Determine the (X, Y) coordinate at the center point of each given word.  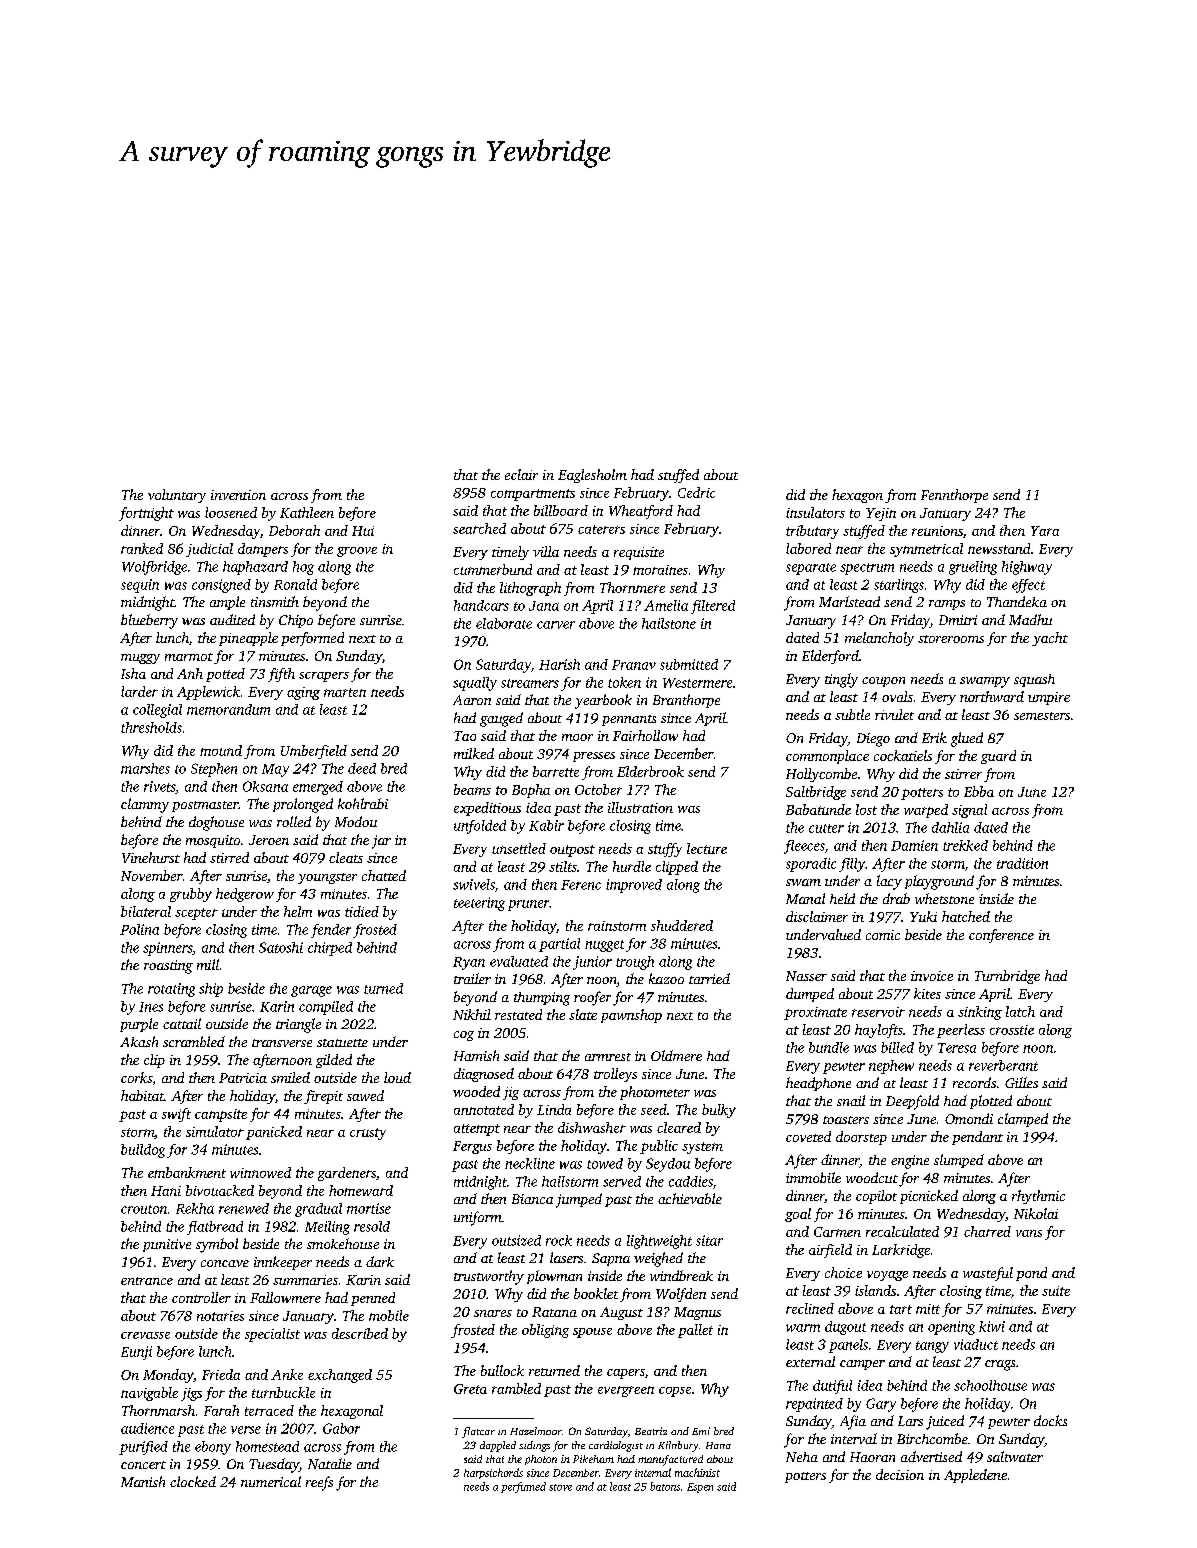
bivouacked (220, 1190)
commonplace (827, 757)
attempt (477, 1130)
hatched (966, 916)
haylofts (879, 1031)
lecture (707, 848)
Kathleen (307, 512)
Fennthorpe (954, 496)
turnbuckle (283, 1392)
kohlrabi (363, 803)
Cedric (696, 492)
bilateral (146, 911)
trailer (472, 978)
